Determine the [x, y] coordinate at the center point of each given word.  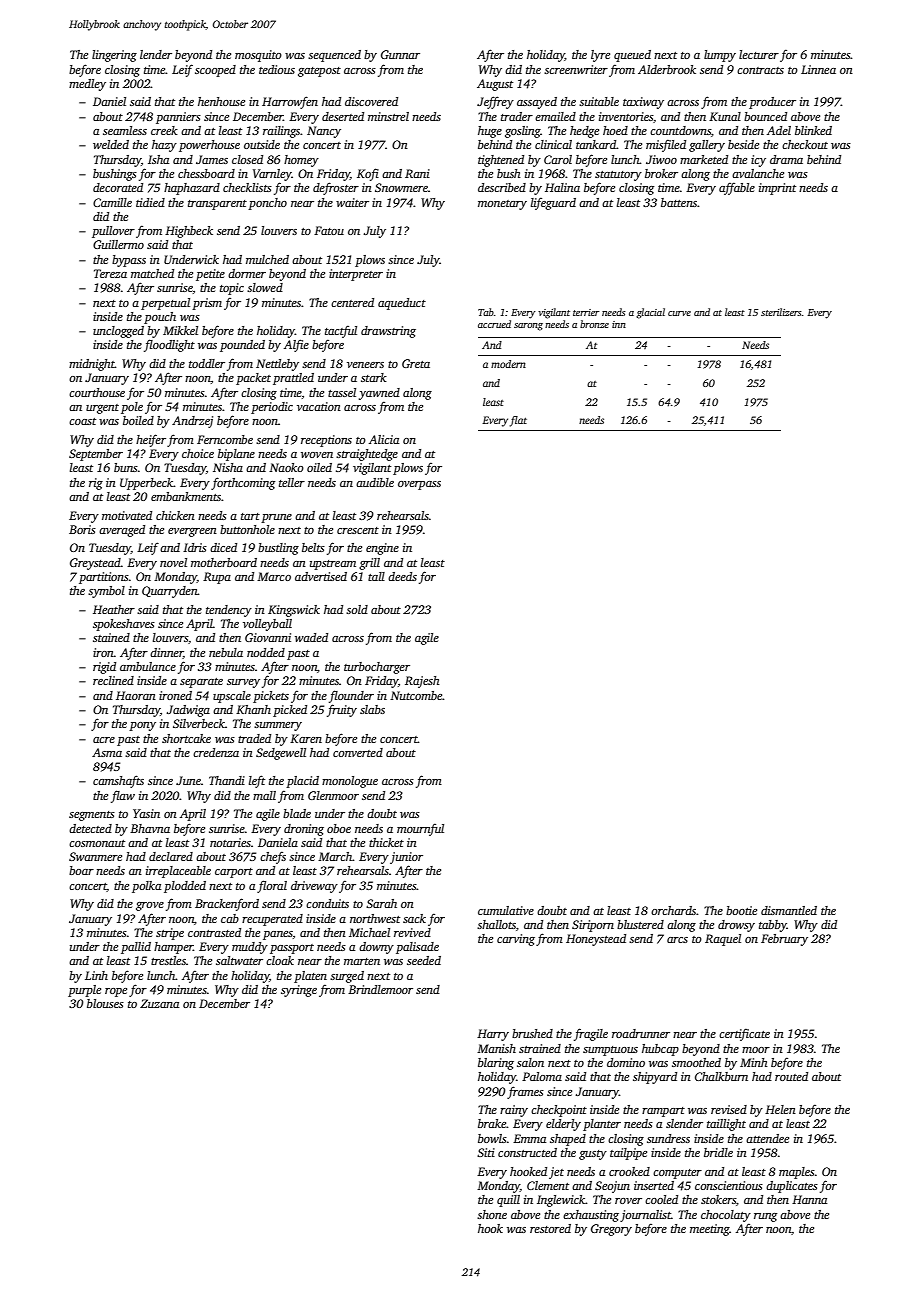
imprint [777, 189]
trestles [168, 960]
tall [376, 576]
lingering [114, 56]
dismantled [789, 910]
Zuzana [159, 1003]
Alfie [296, 345]
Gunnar [400, 54]
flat [518, 421]
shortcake [186, 738]
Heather [114, 609]
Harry [493, 1035]
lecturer [759, 54]
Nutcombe [416, 695]
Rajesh [422, 682]
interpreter [356, 275]
